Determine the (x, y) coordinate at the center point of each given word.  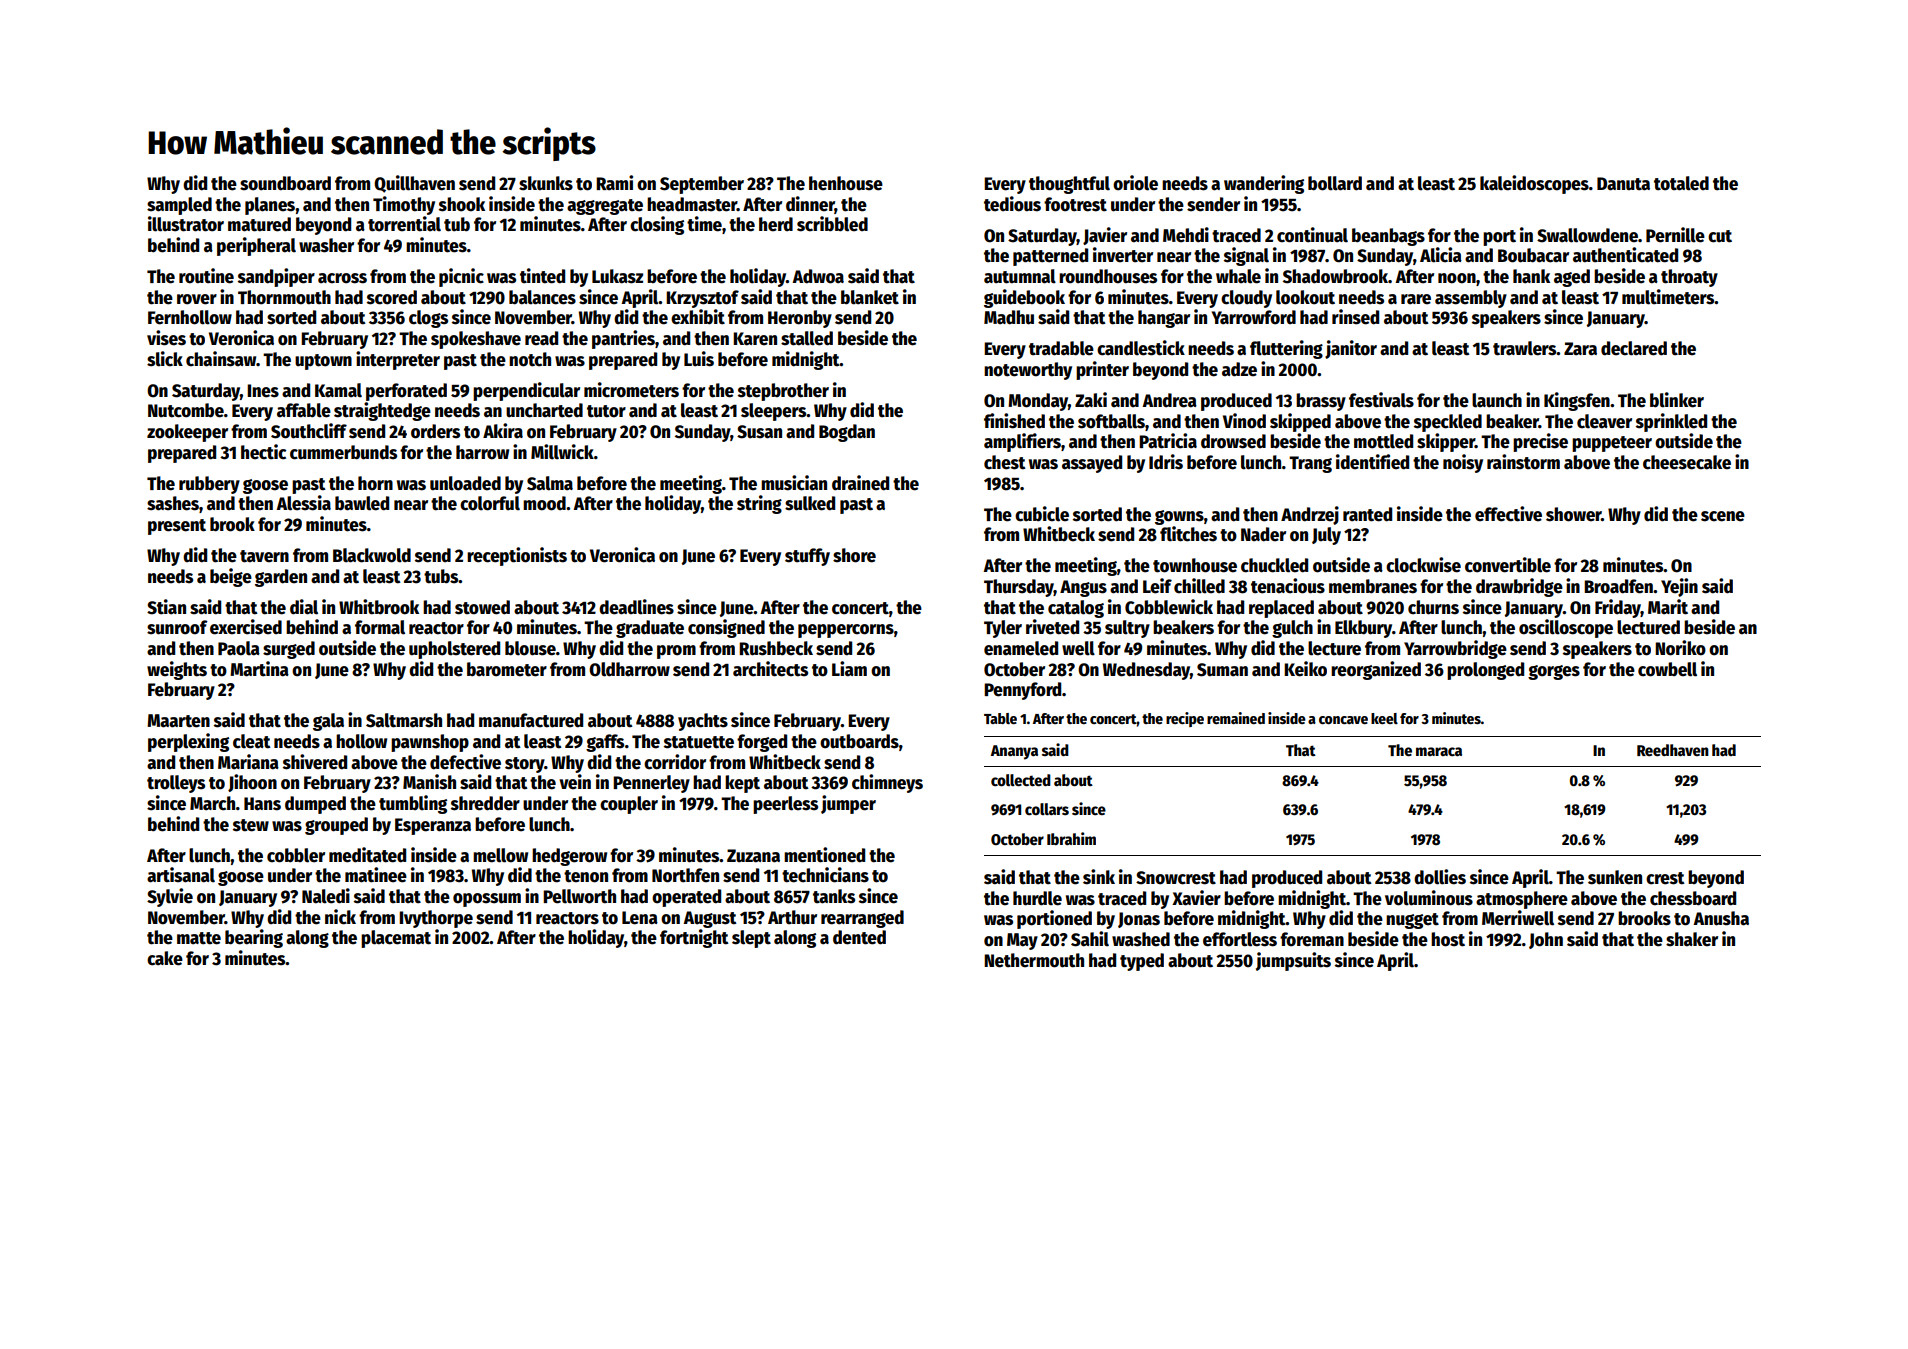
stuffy (807, 557)
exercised (246, 627)
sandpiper (276, 277)
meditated (367, 855)
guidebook (1024, 298)
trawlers (1525, 348)
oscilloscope (1566, 628)
